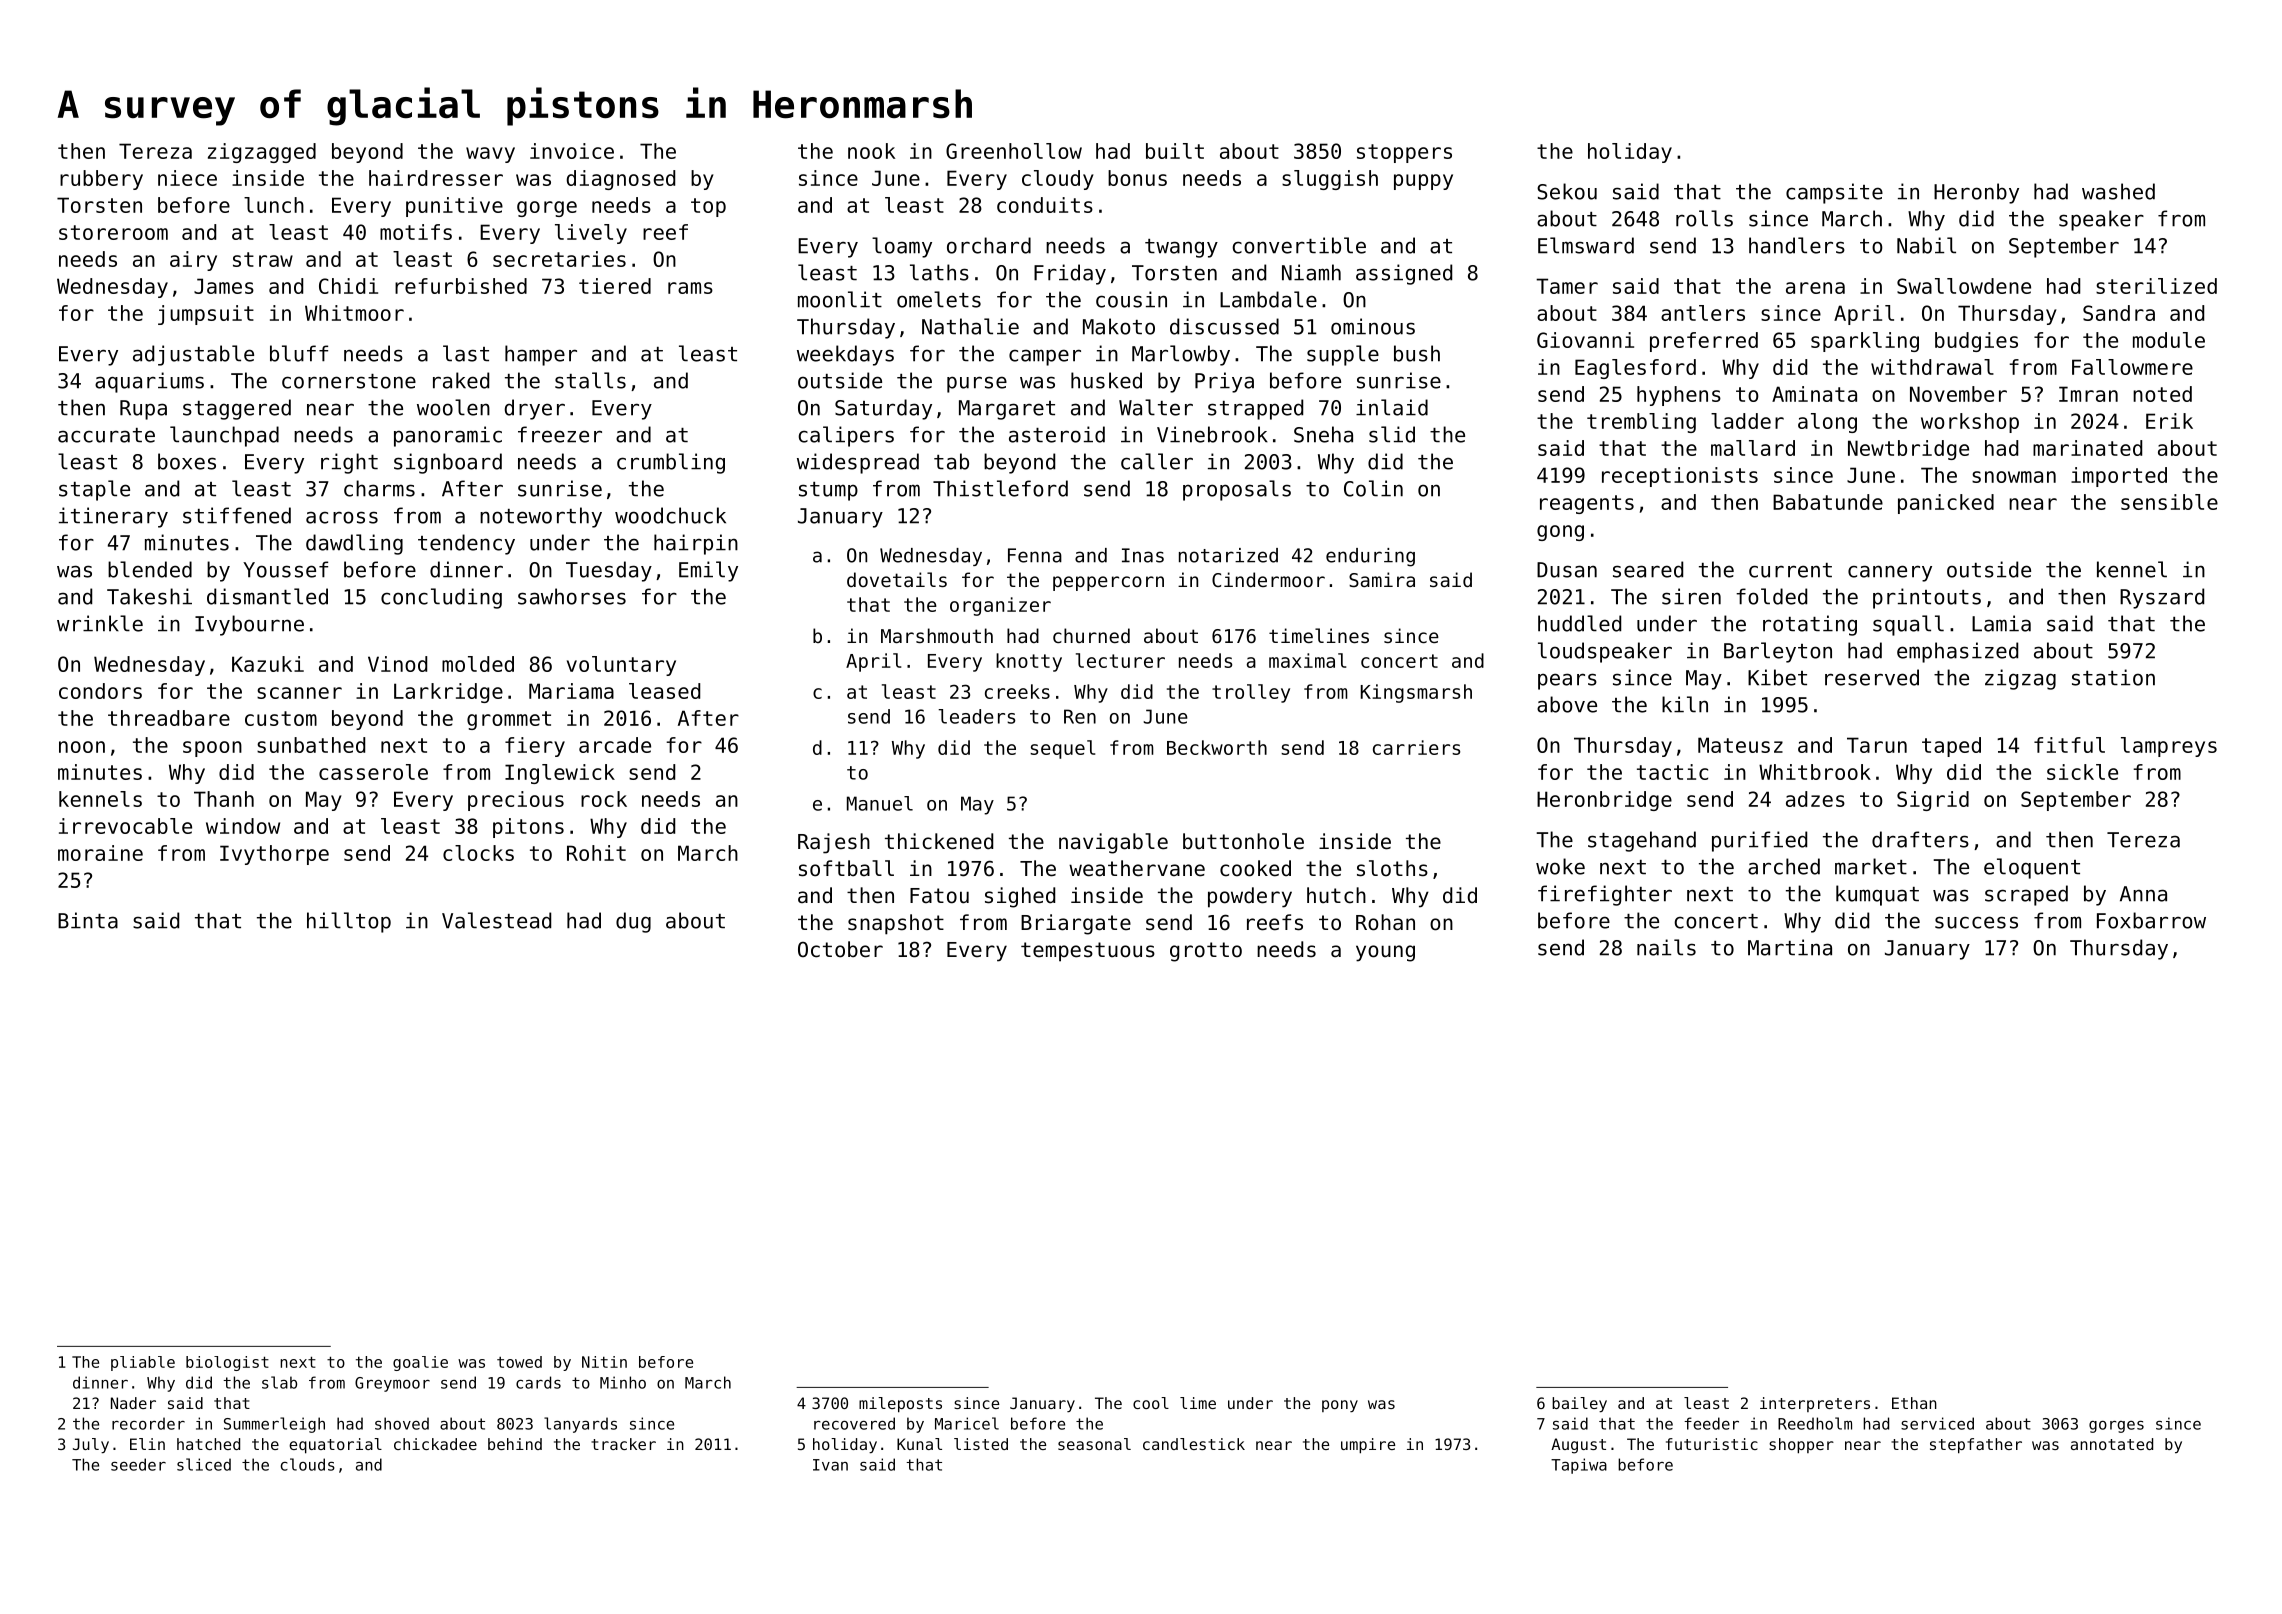  I want to click on Whitmoor, so click(354, 313).
